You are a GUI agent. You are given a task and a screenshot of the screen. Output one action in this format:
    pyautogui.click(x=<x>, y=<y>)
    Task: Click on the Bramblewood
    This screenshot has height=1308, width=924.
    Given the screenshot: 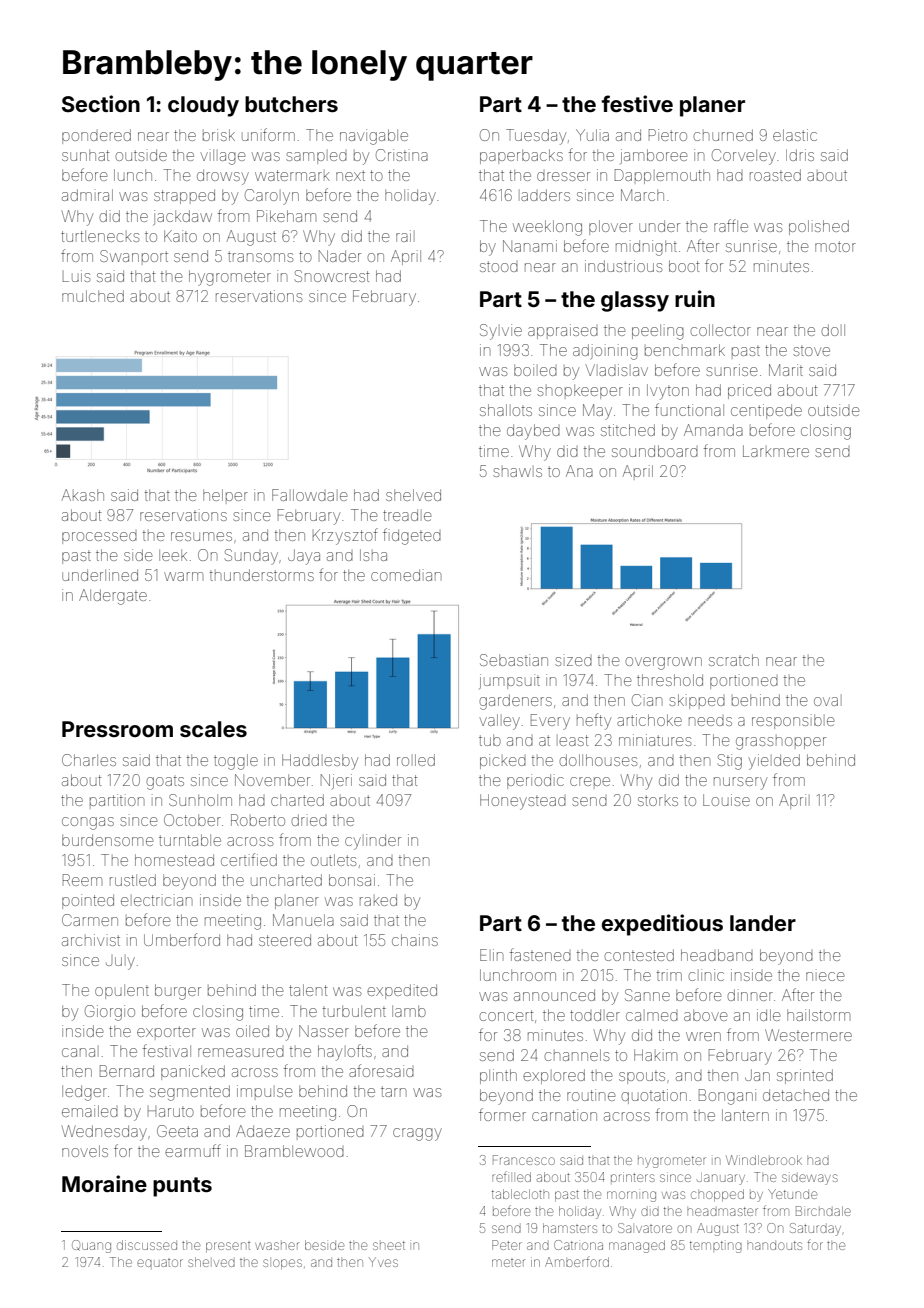 What is the action you would take?
    pyautogui.click(x=294, y=1151)
